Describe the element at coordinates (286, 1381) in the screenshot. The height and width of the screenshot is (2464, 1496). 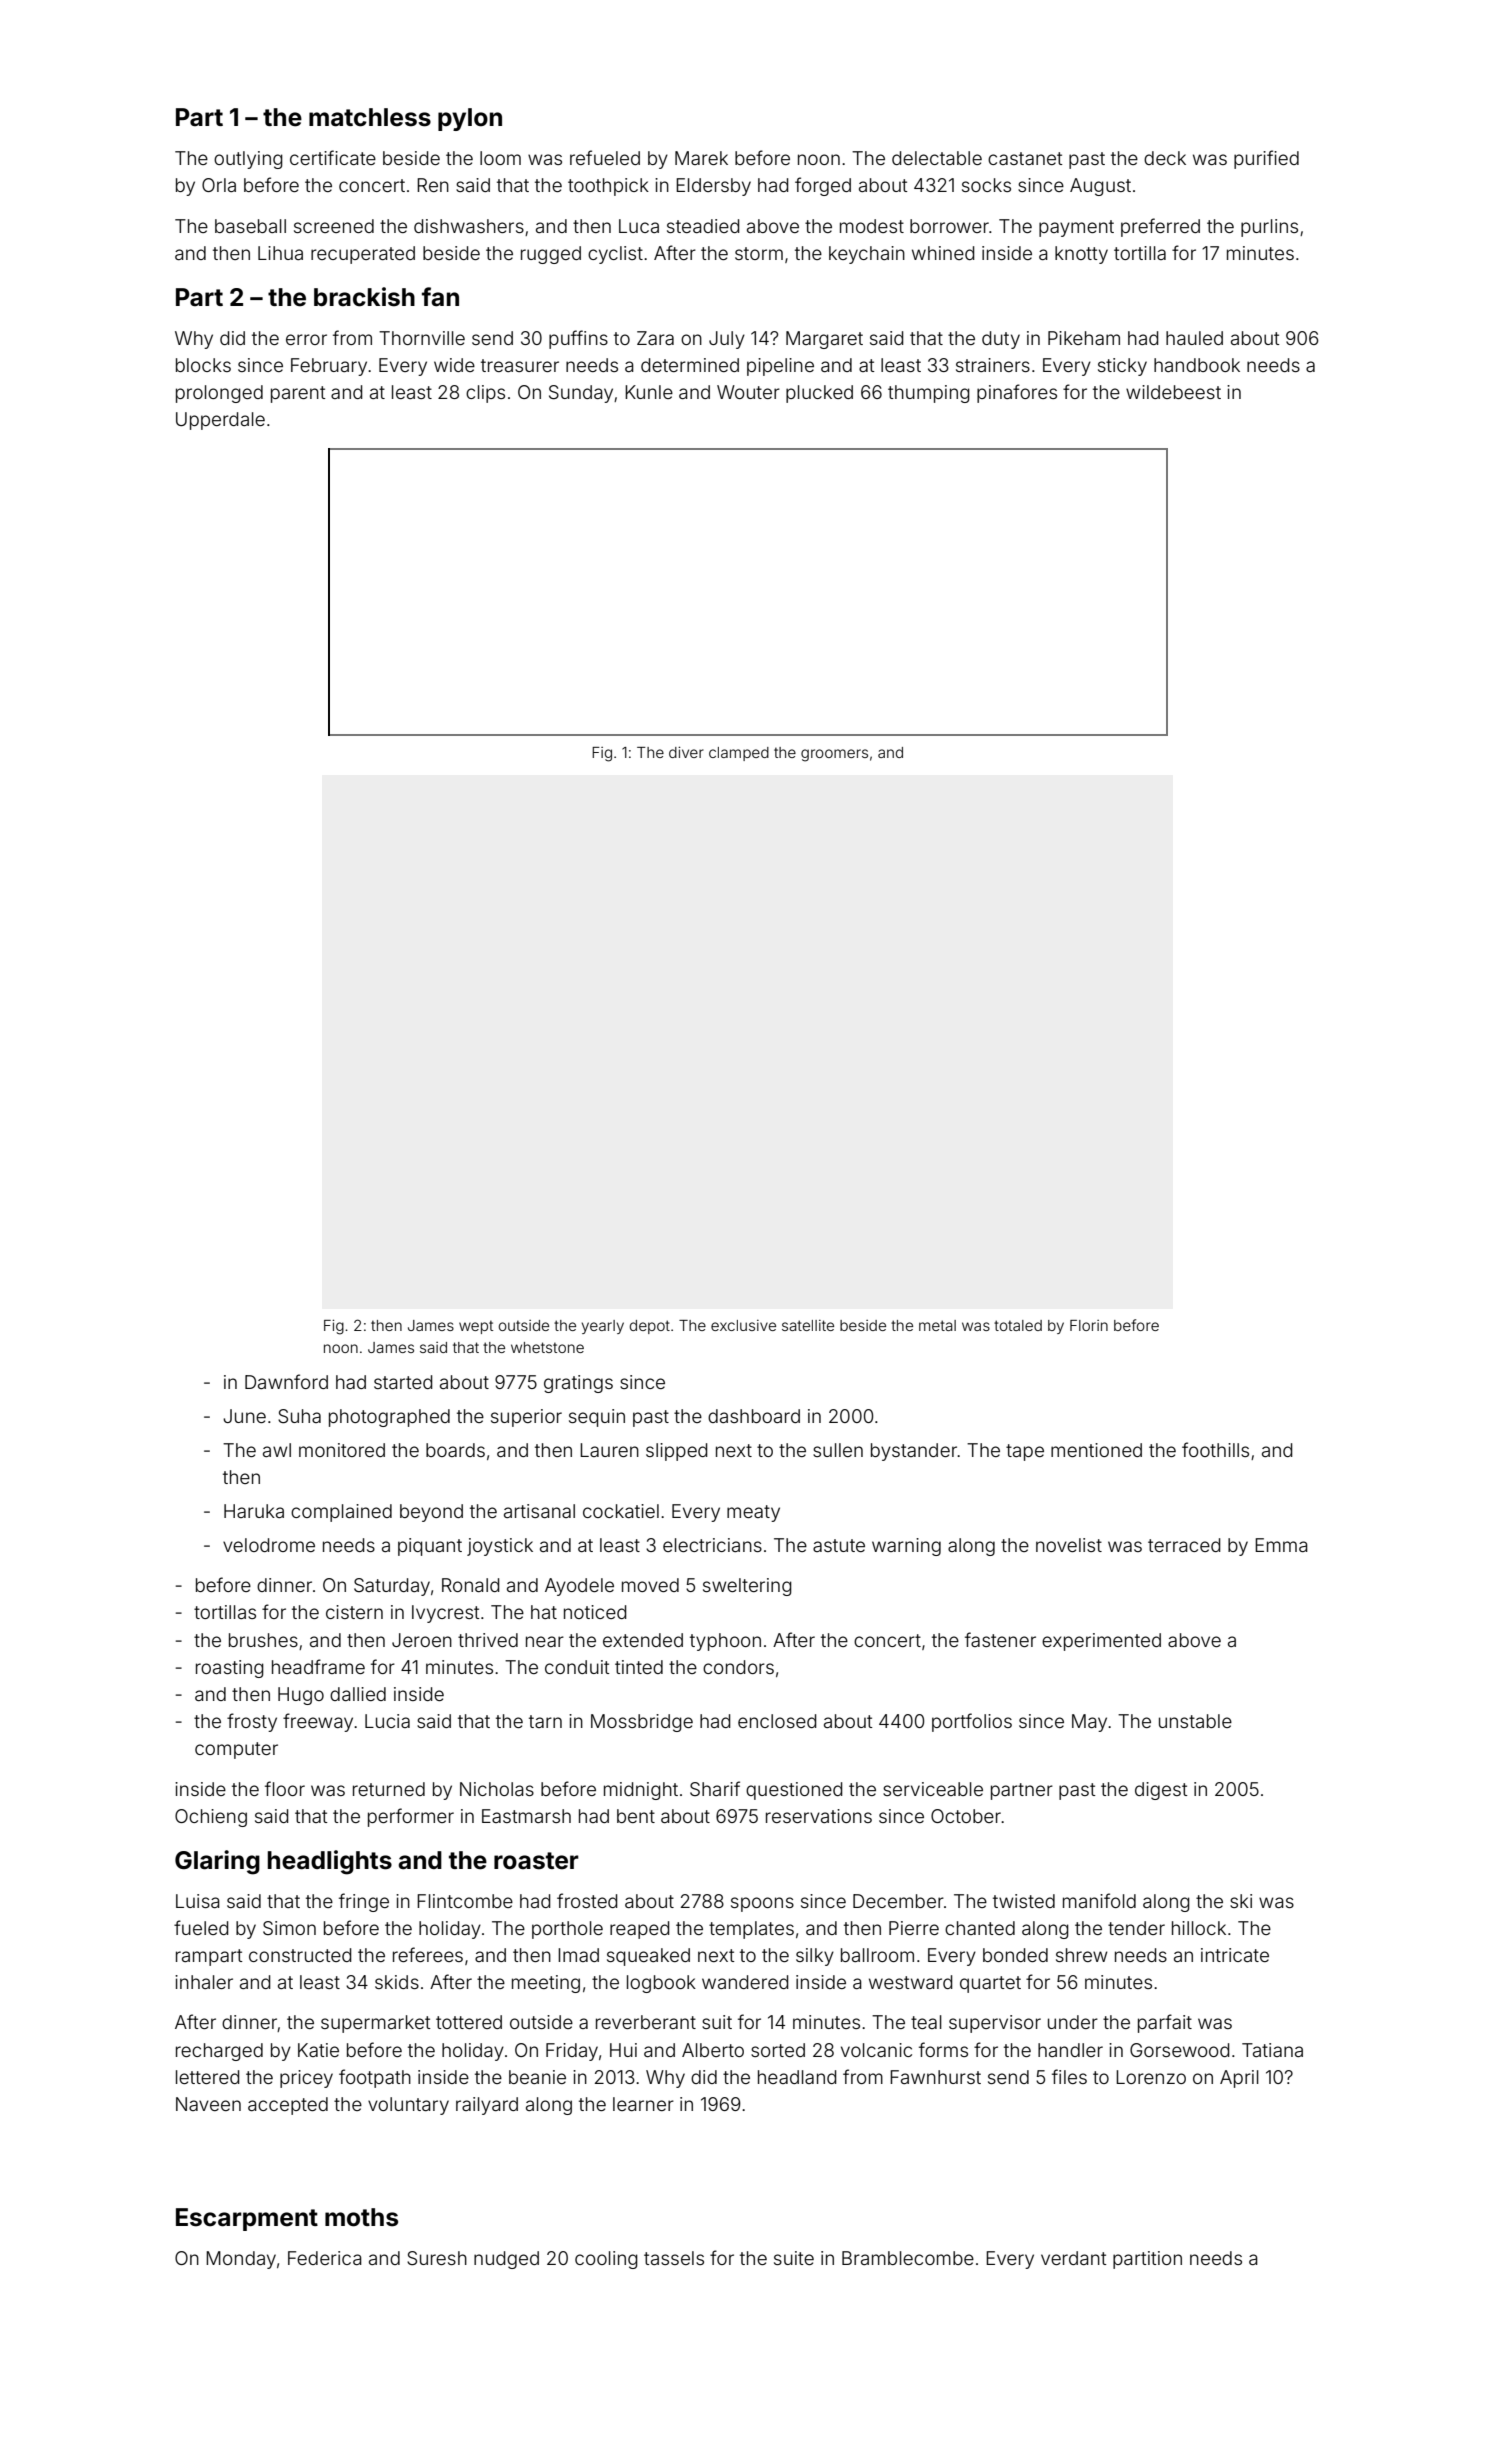
I see `Dawnford` at that location.
